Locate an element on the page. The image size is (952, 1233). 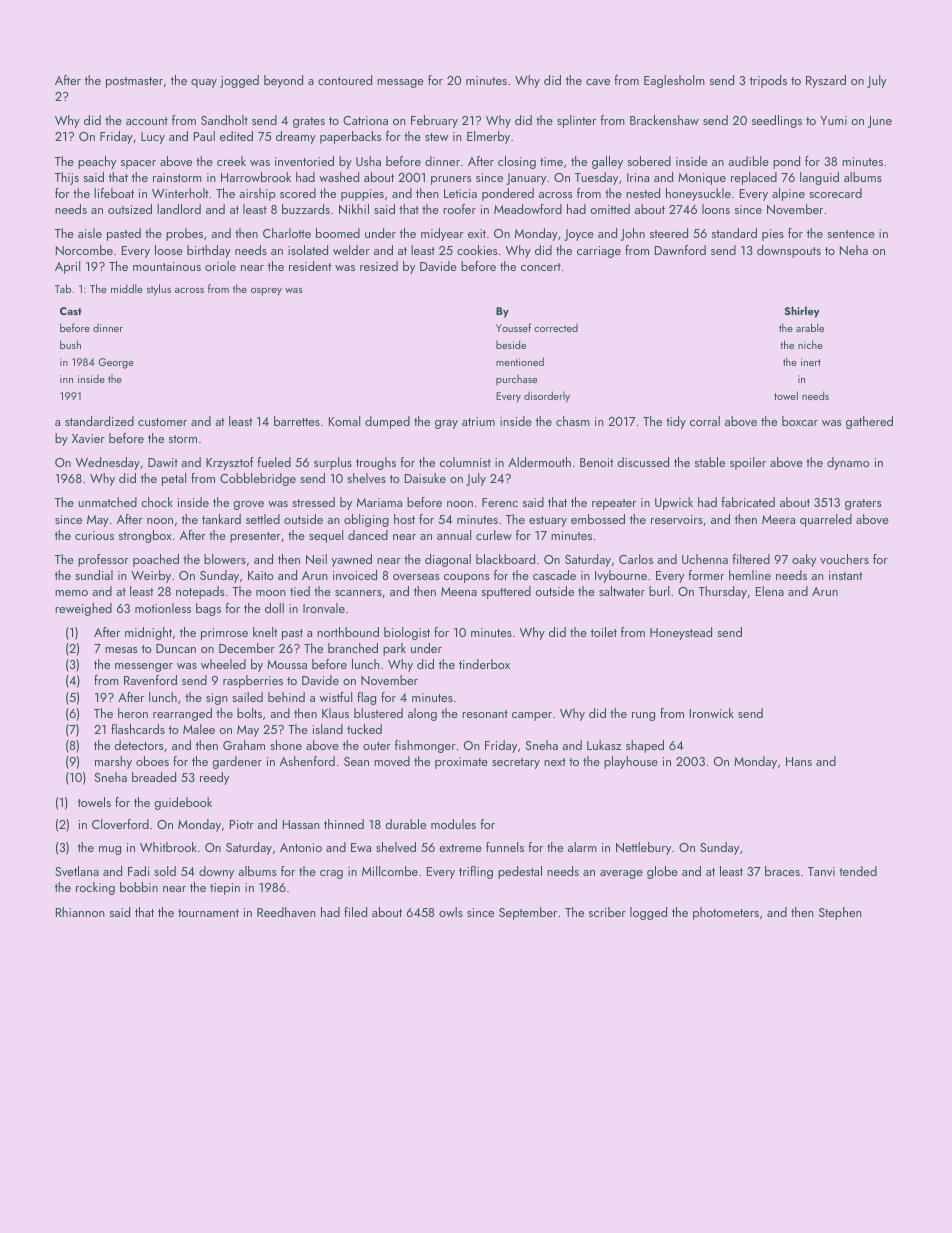
stable is located at coordinates (710, 462).
